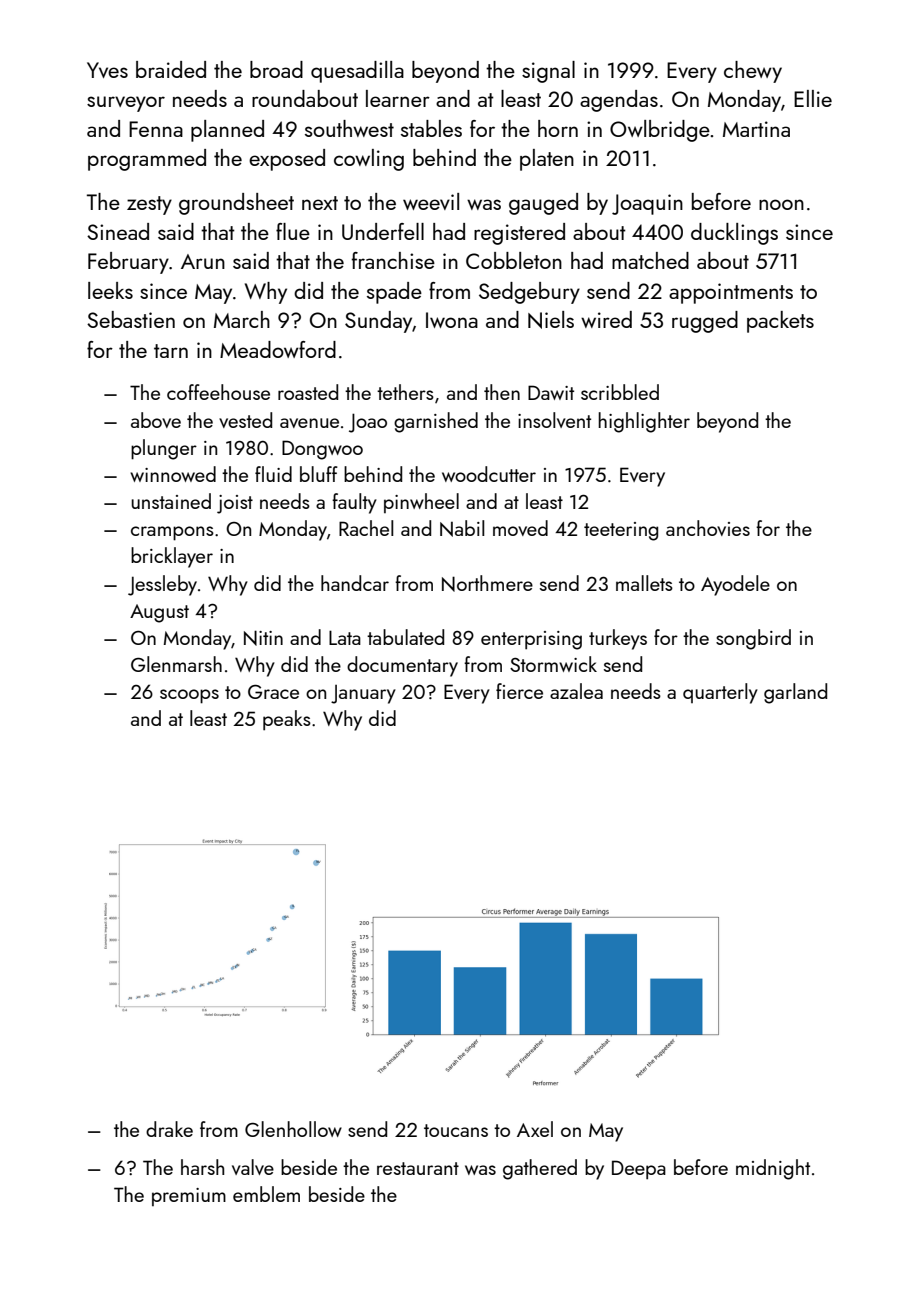  Describe the element at coordinates (431, 201) in the screenshot. I see `weevil` at that location.
